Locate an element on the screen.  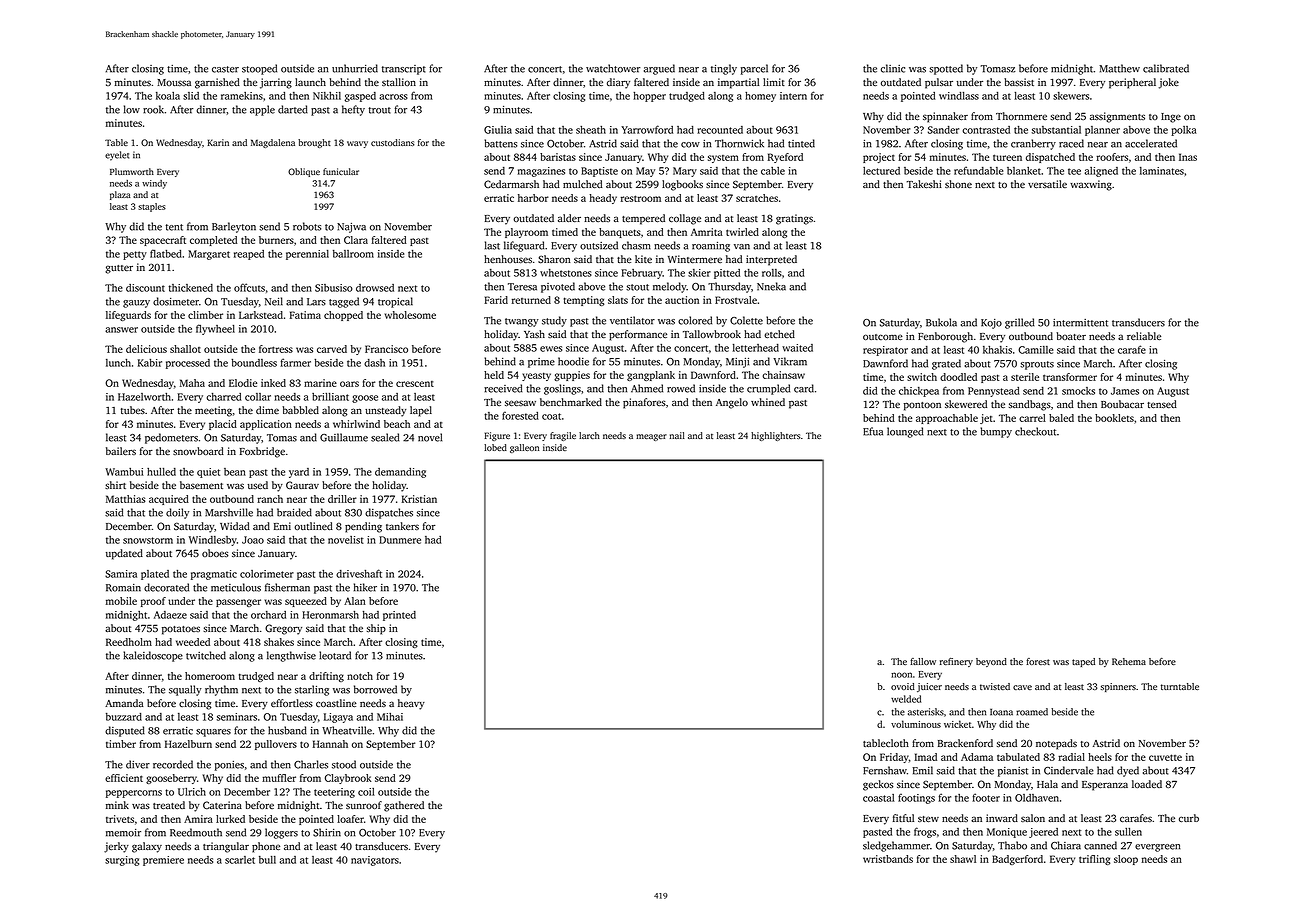
spacecraft is located at coordinates (163, 241).
